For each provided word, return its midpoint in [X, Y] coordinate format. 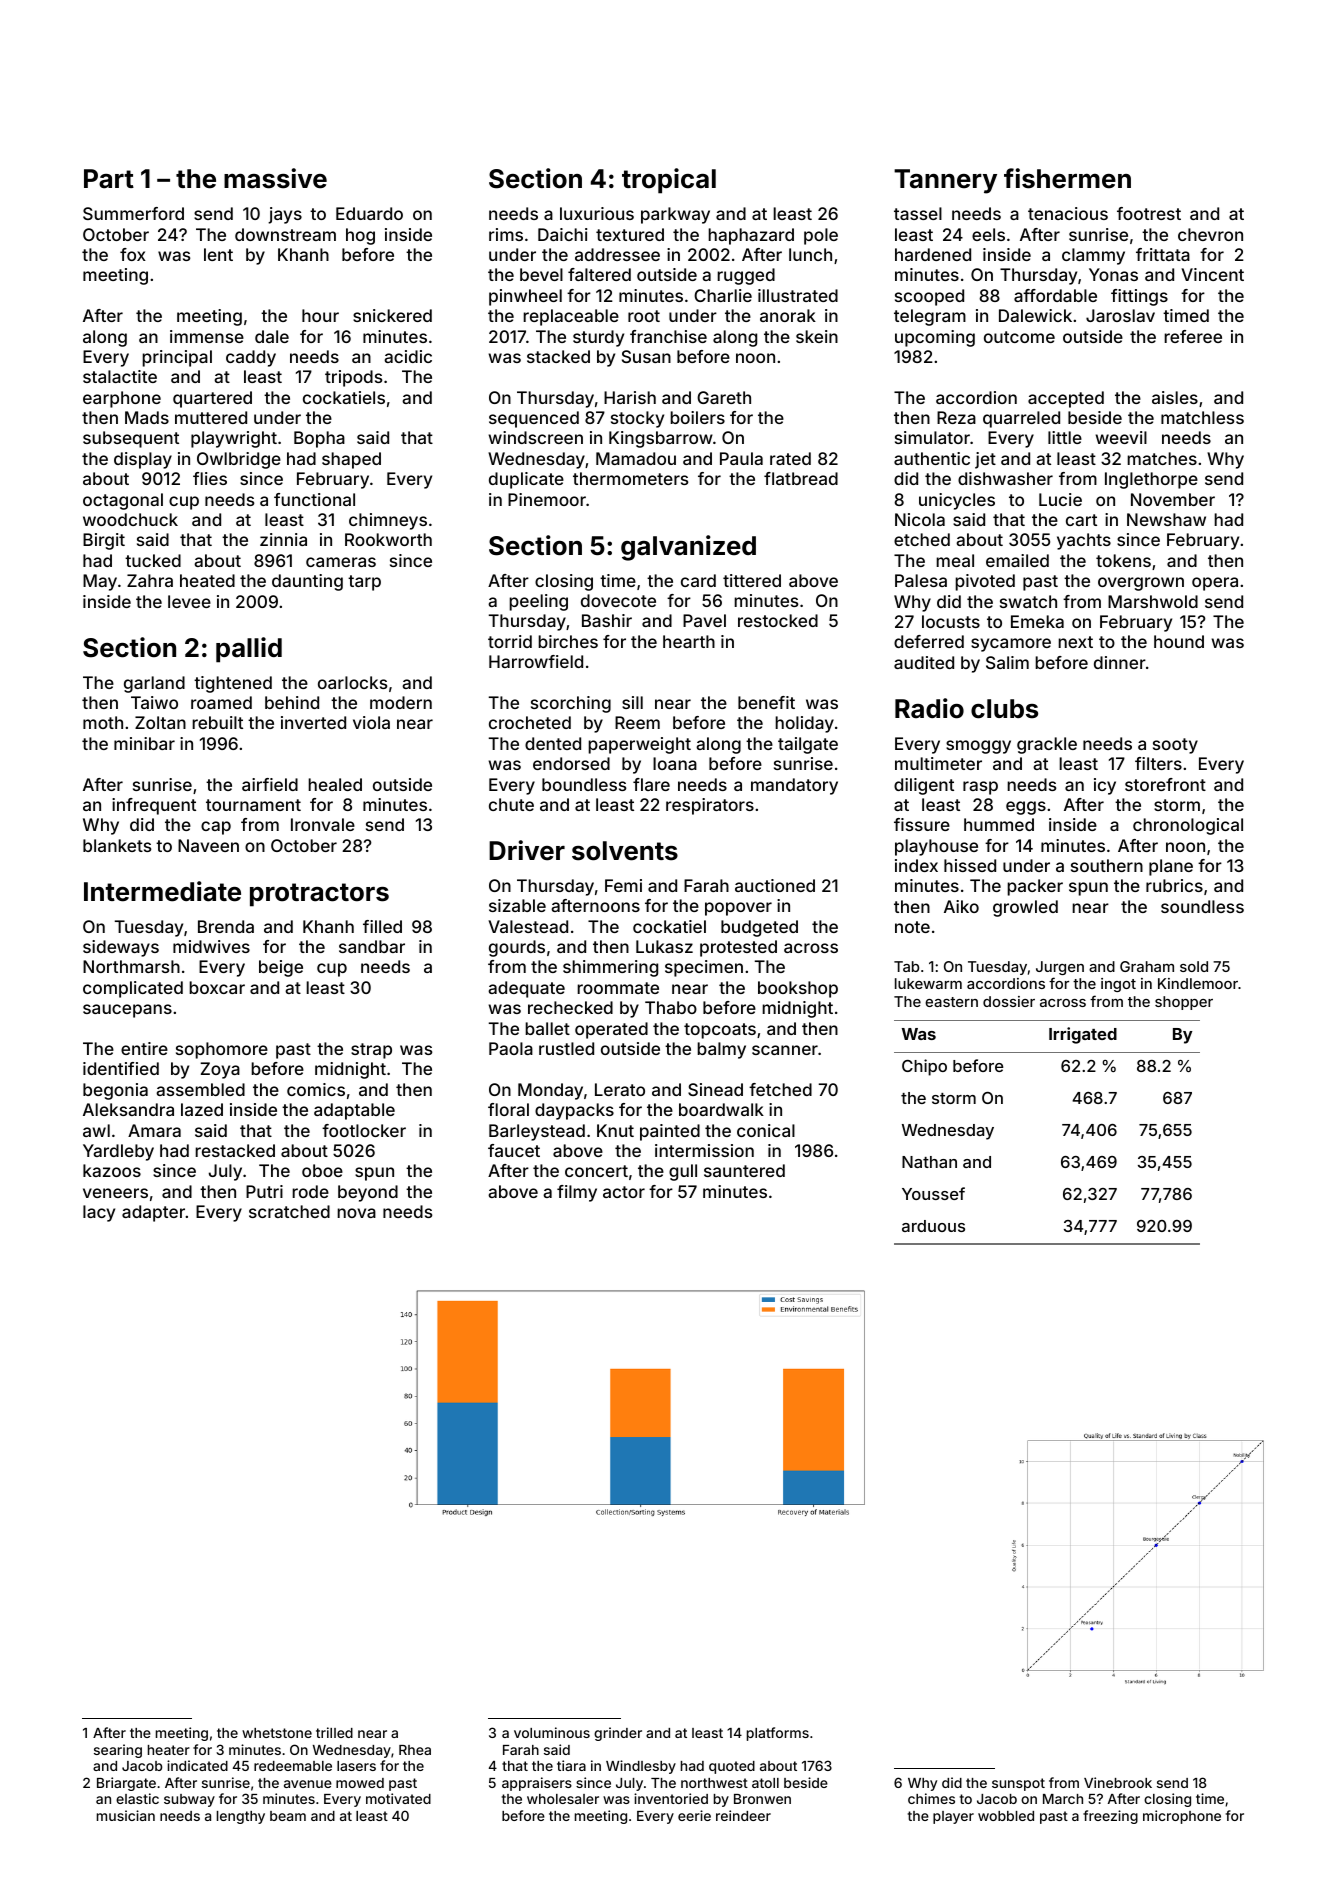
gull [683, 1172]
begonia [115, 1091]
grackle [1047, 745]
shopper [1184, 1003]
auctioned [775, 885]
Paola [511, 1048]
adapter [153, 1213]
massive [275, 178]
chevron [1210, 234]
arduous [933, 1226]
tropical [669, 181]
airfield [270, 784]
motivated [398, 1798]
